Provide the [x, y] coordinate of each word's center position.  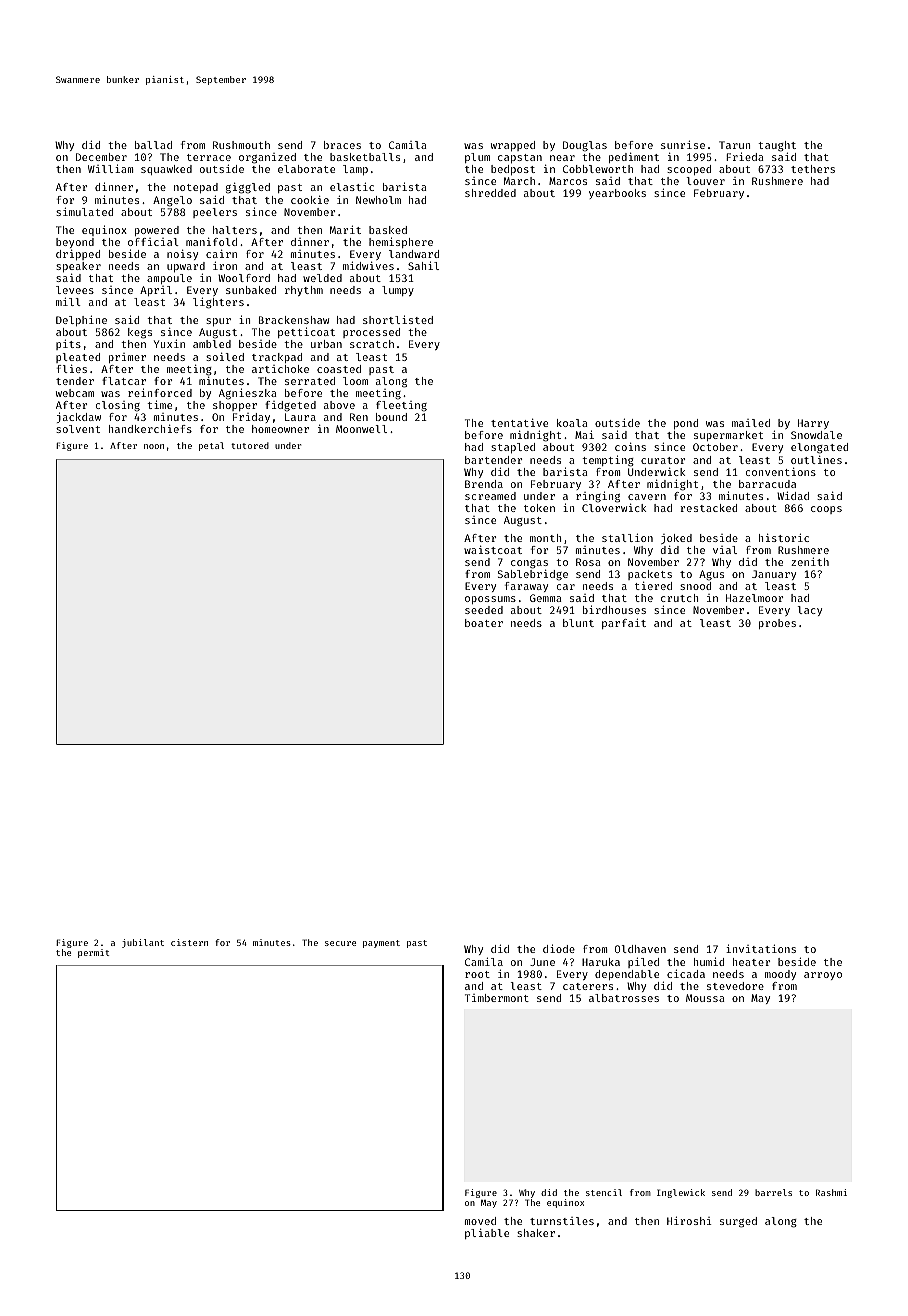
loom [355, 381]
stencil [604, 1192]
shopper [235, 406]
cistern [189, 942]
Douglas [585, 146]
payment [381, 944]
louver [706, 181]
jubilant [143, 943]
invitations [761, 948]
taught [777, 147]
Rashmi [831, 1192]
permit [93, 953]
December [101, 157]
